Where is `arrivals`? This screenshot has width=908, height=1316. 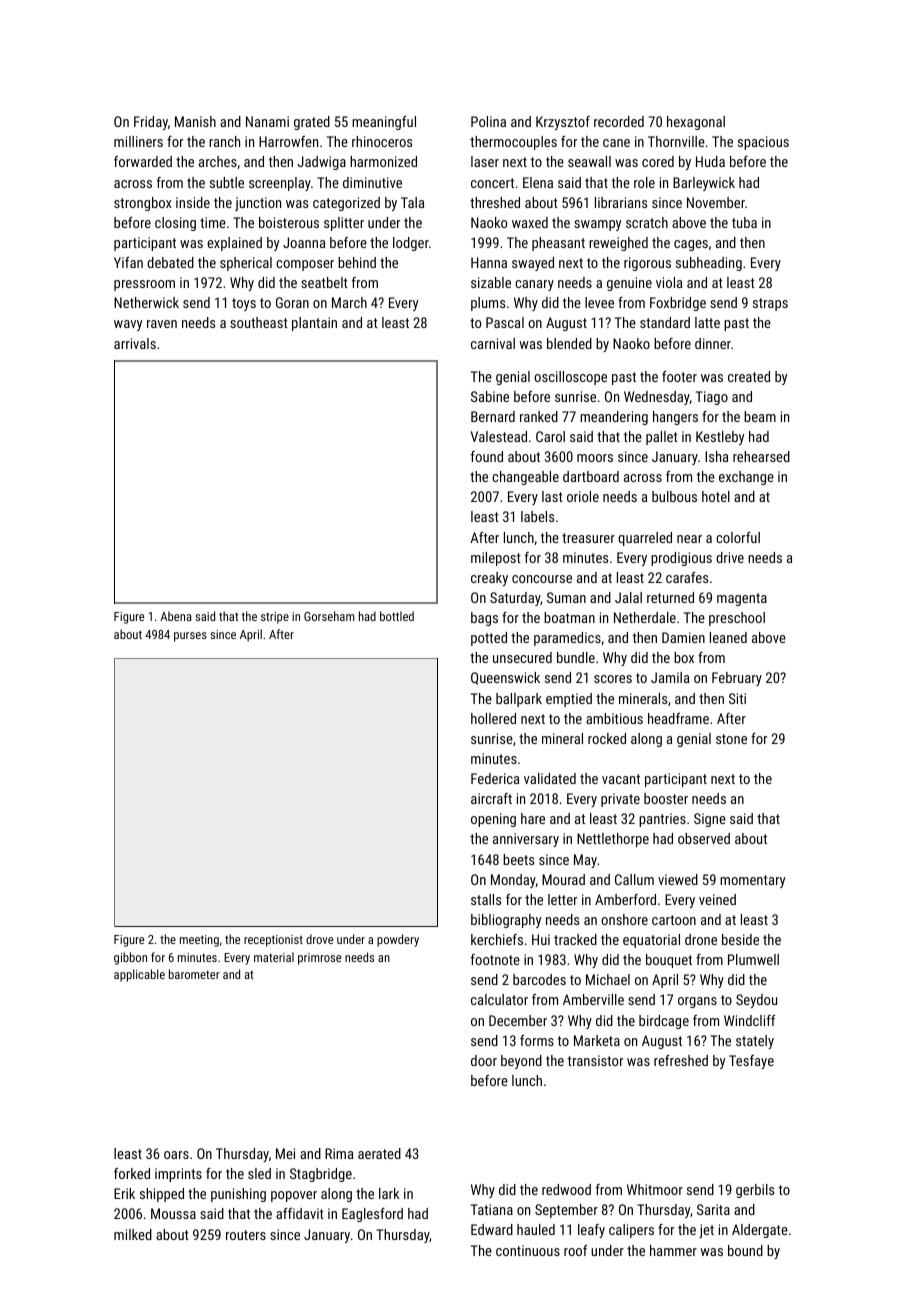
arrivals is located at coordinates (135, 343).
